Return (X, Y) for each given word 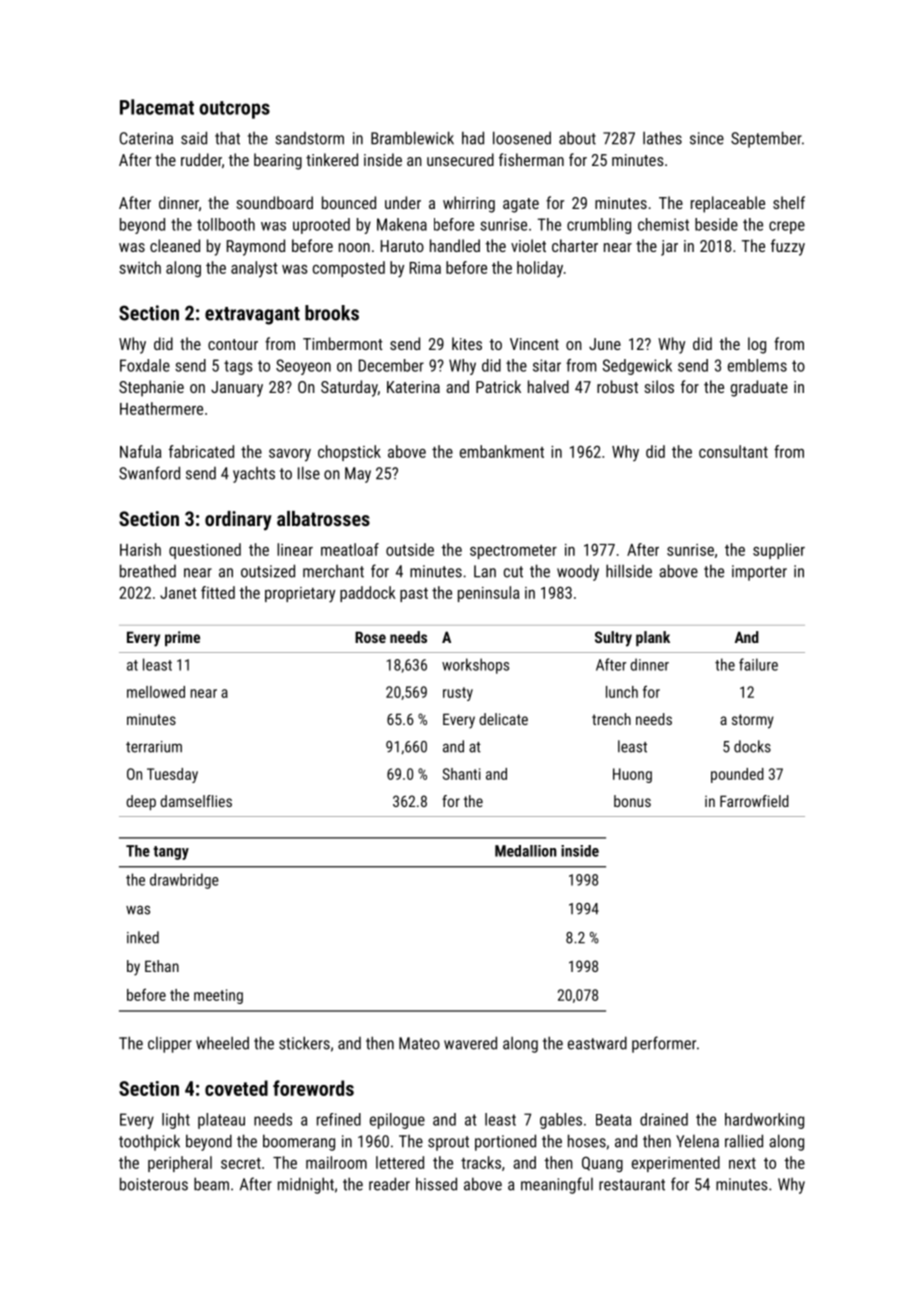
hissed (436, 1184)
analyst (254, 269)
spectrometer (513, 552)
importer (759, 573)
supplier (779, 551)
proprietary (300, 595)
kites (467, 343)
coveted (236, 1088)
